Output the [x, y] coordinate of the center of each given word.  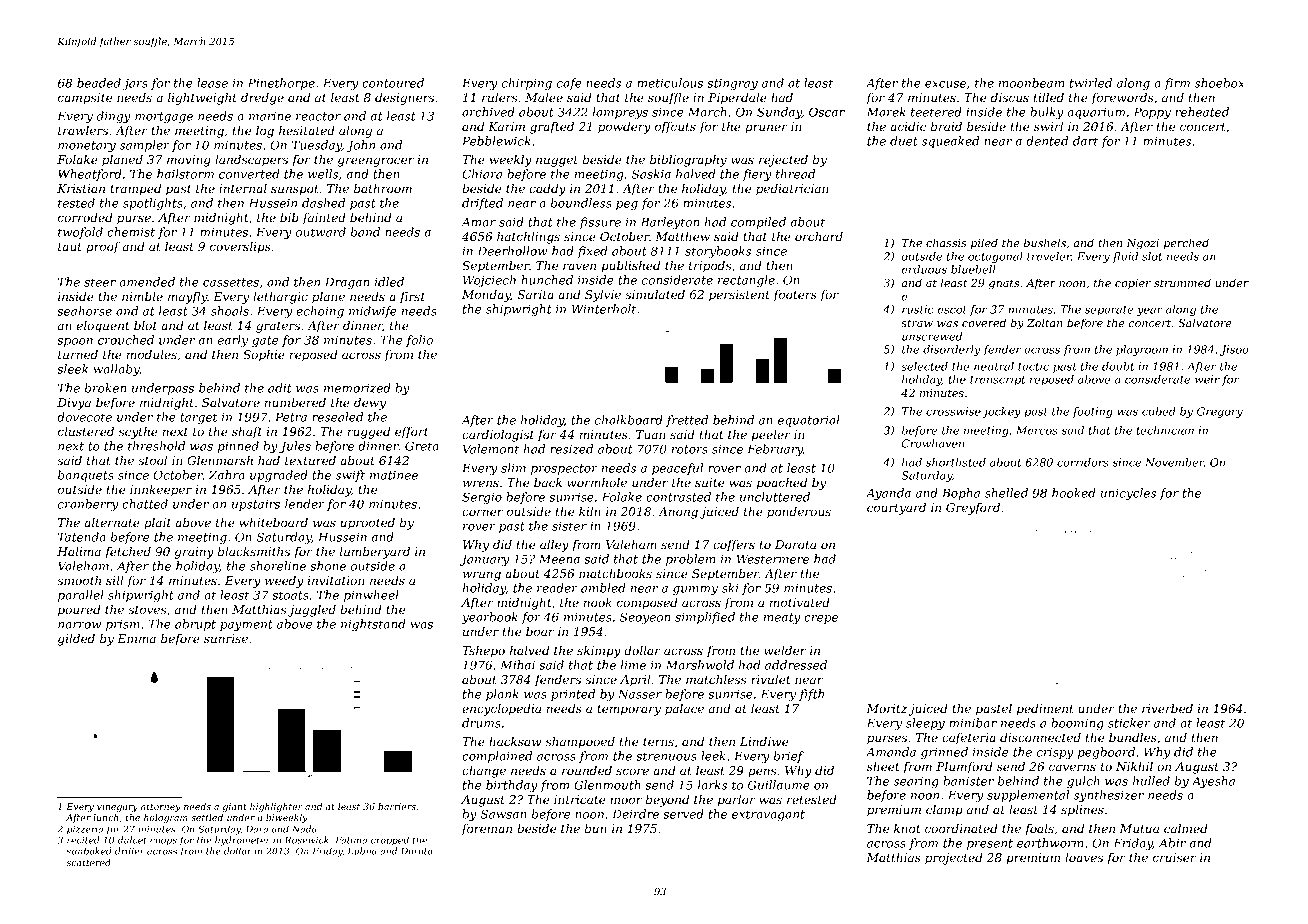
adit [280, 388]
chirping [526, 84]
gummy [695, 590]
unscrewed [932, 336]
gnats [1004, 284]
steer [100, 282]
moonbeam [1031, 83]
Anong [678, 513]
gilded [76, 640]
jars [135, 84]
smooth [79, 580]
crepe [821, 619]
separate [1109, 311]
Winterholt [604, 309]
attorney [161, 808]
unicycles [1128, 494]
